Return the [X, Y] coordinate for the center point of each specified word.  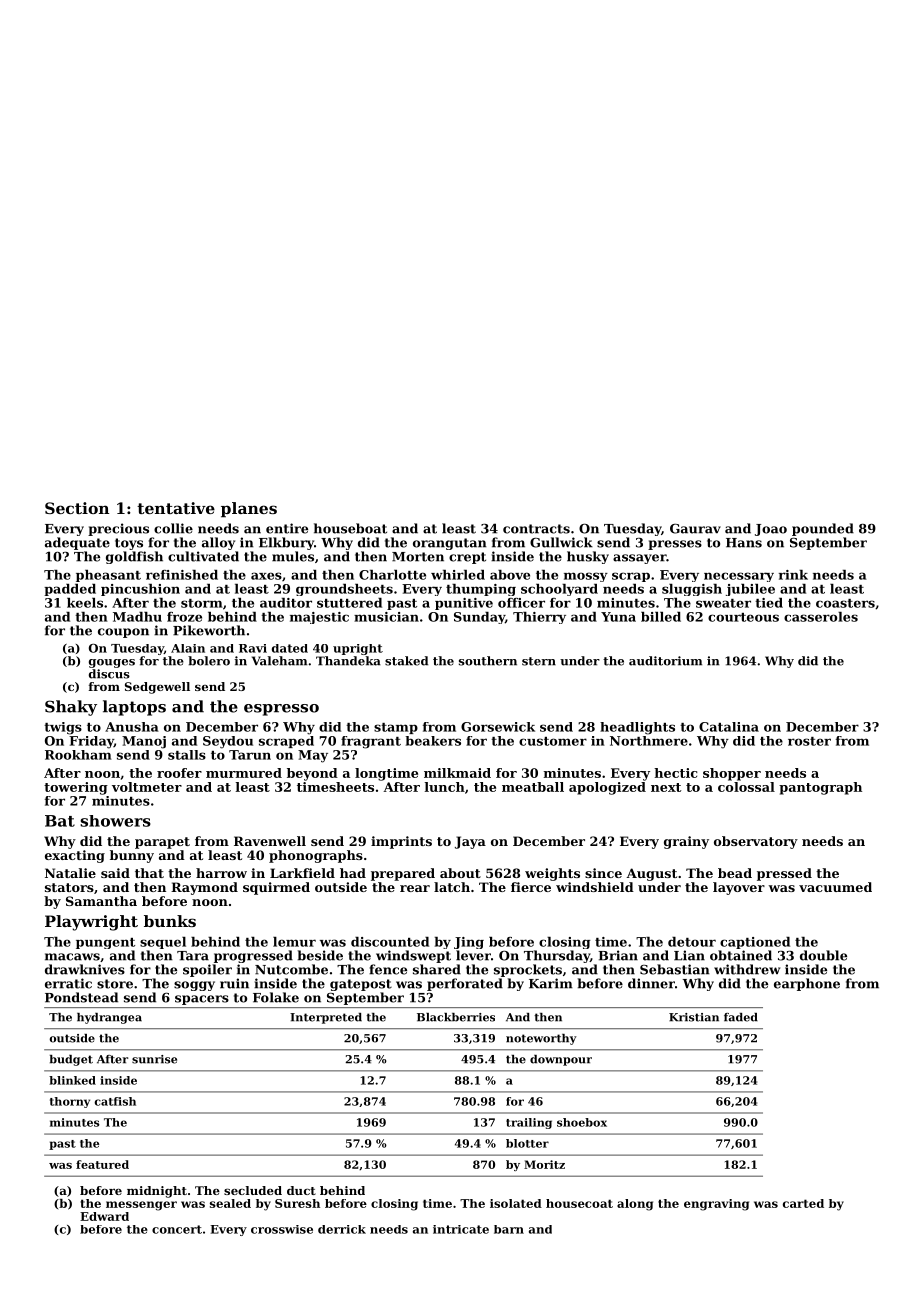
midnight [157, 1192]
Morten [418, 557]
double [823, 955]
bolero [209, 661]
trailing [529, 1123]
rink [793, 575]
